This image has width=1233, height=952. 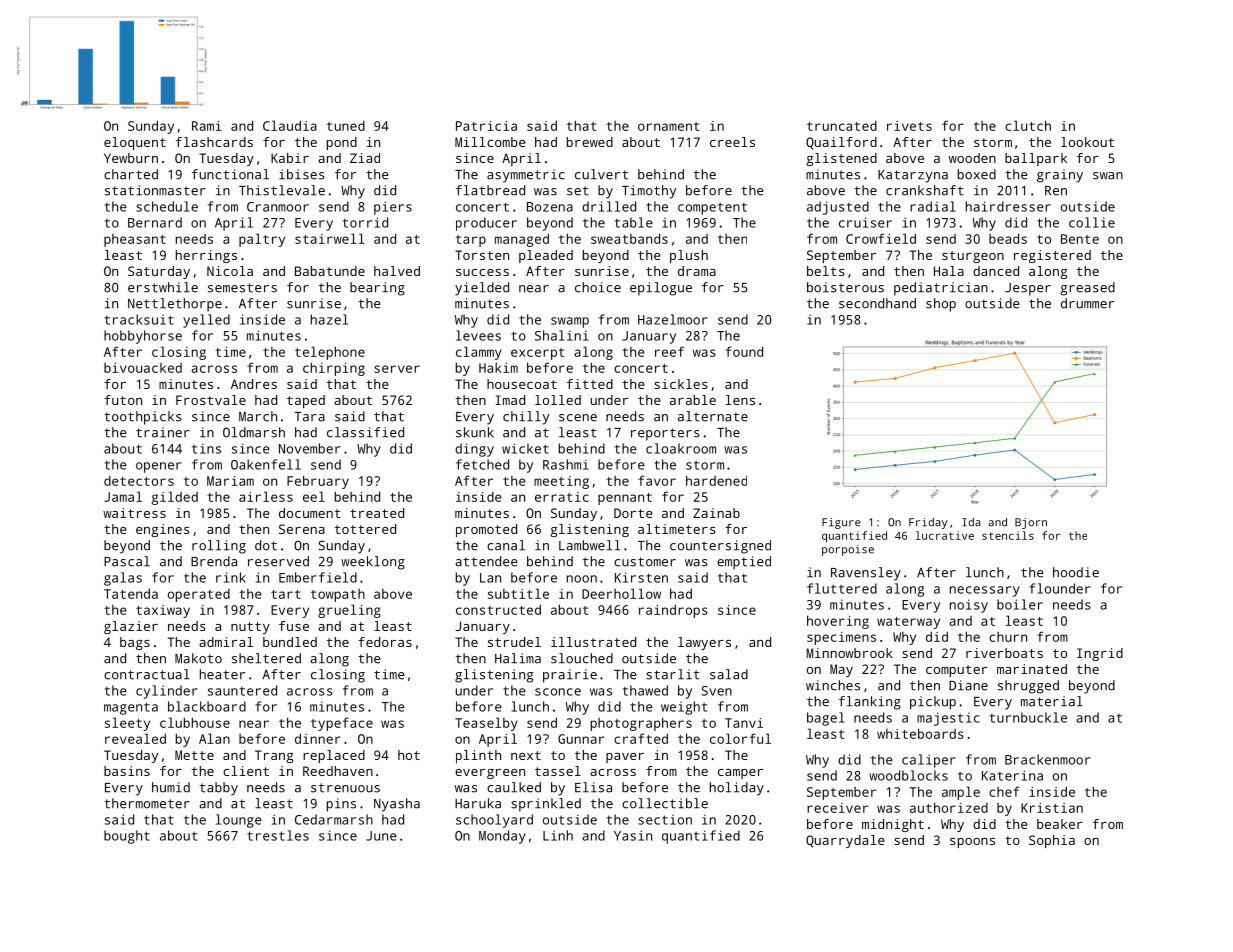 I want to click on shop, so click(x=941, y=305).
